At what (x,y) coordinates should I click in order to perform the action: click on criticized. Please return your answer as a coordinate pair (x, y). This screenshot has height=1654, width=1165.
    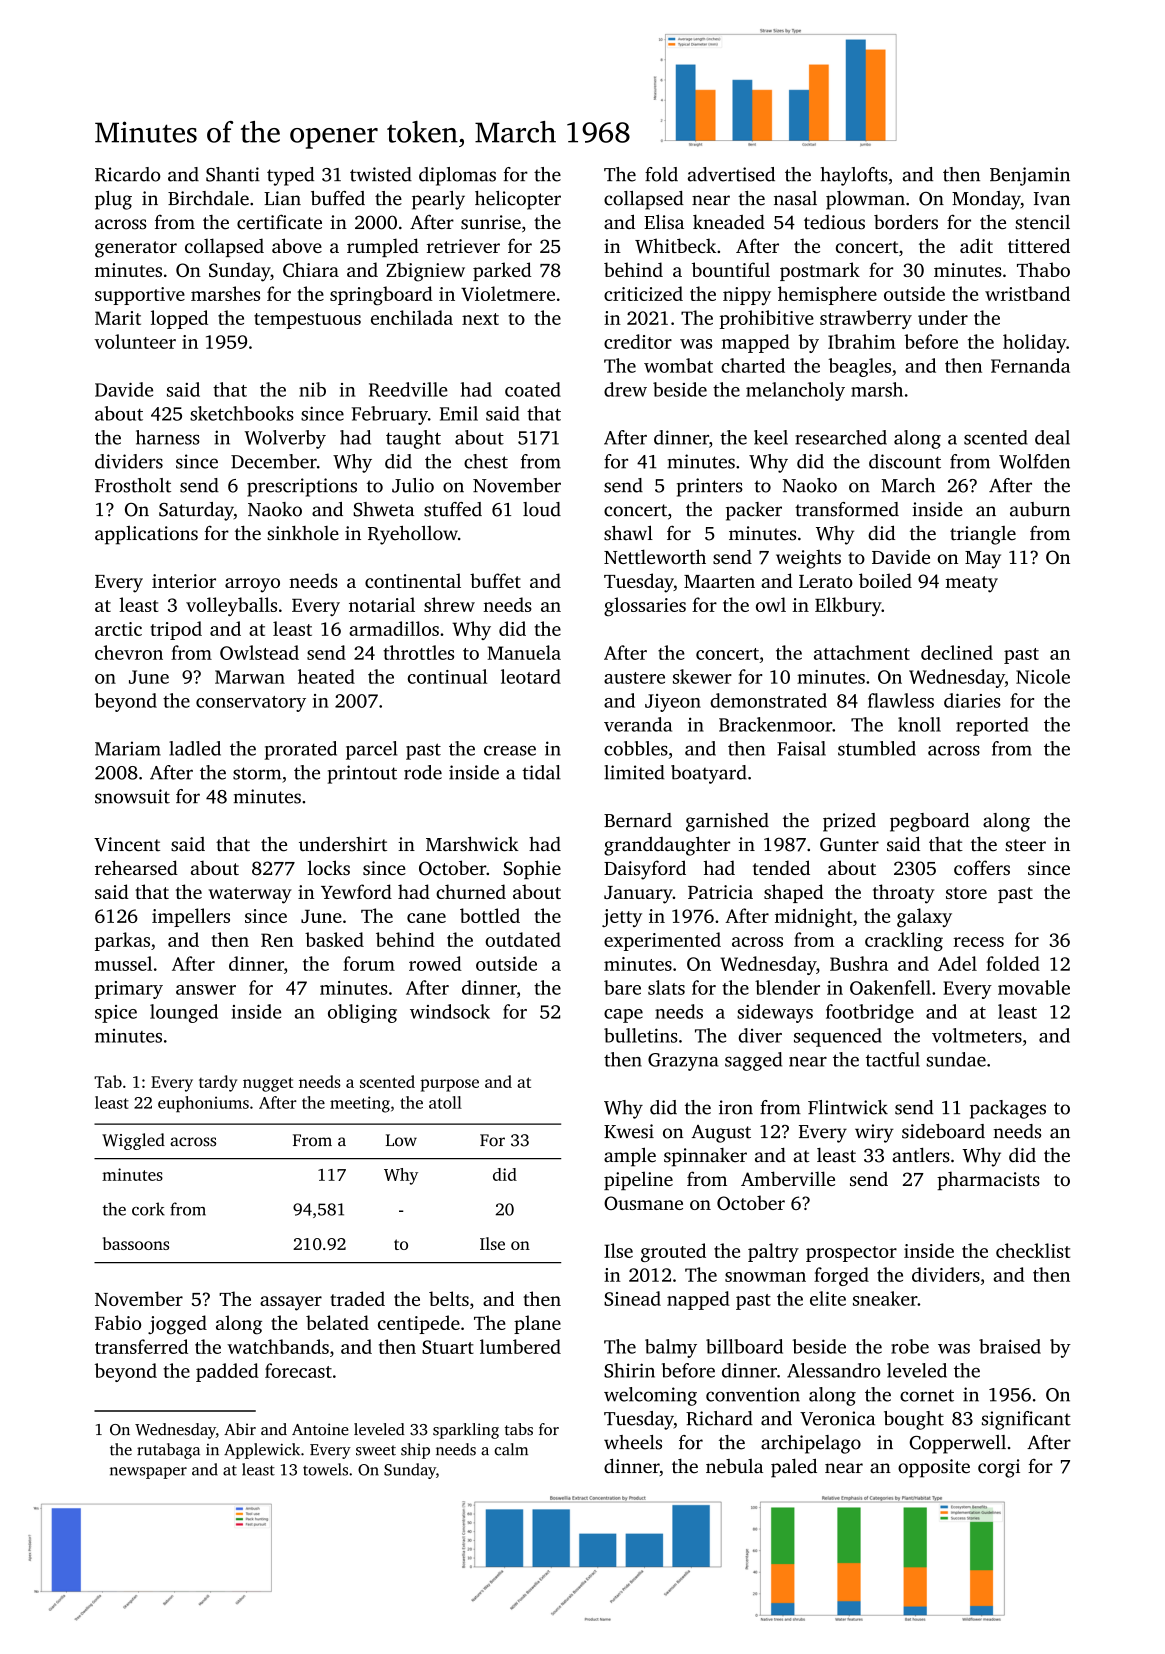
    Looking at the image, I should click on (643, 293).
